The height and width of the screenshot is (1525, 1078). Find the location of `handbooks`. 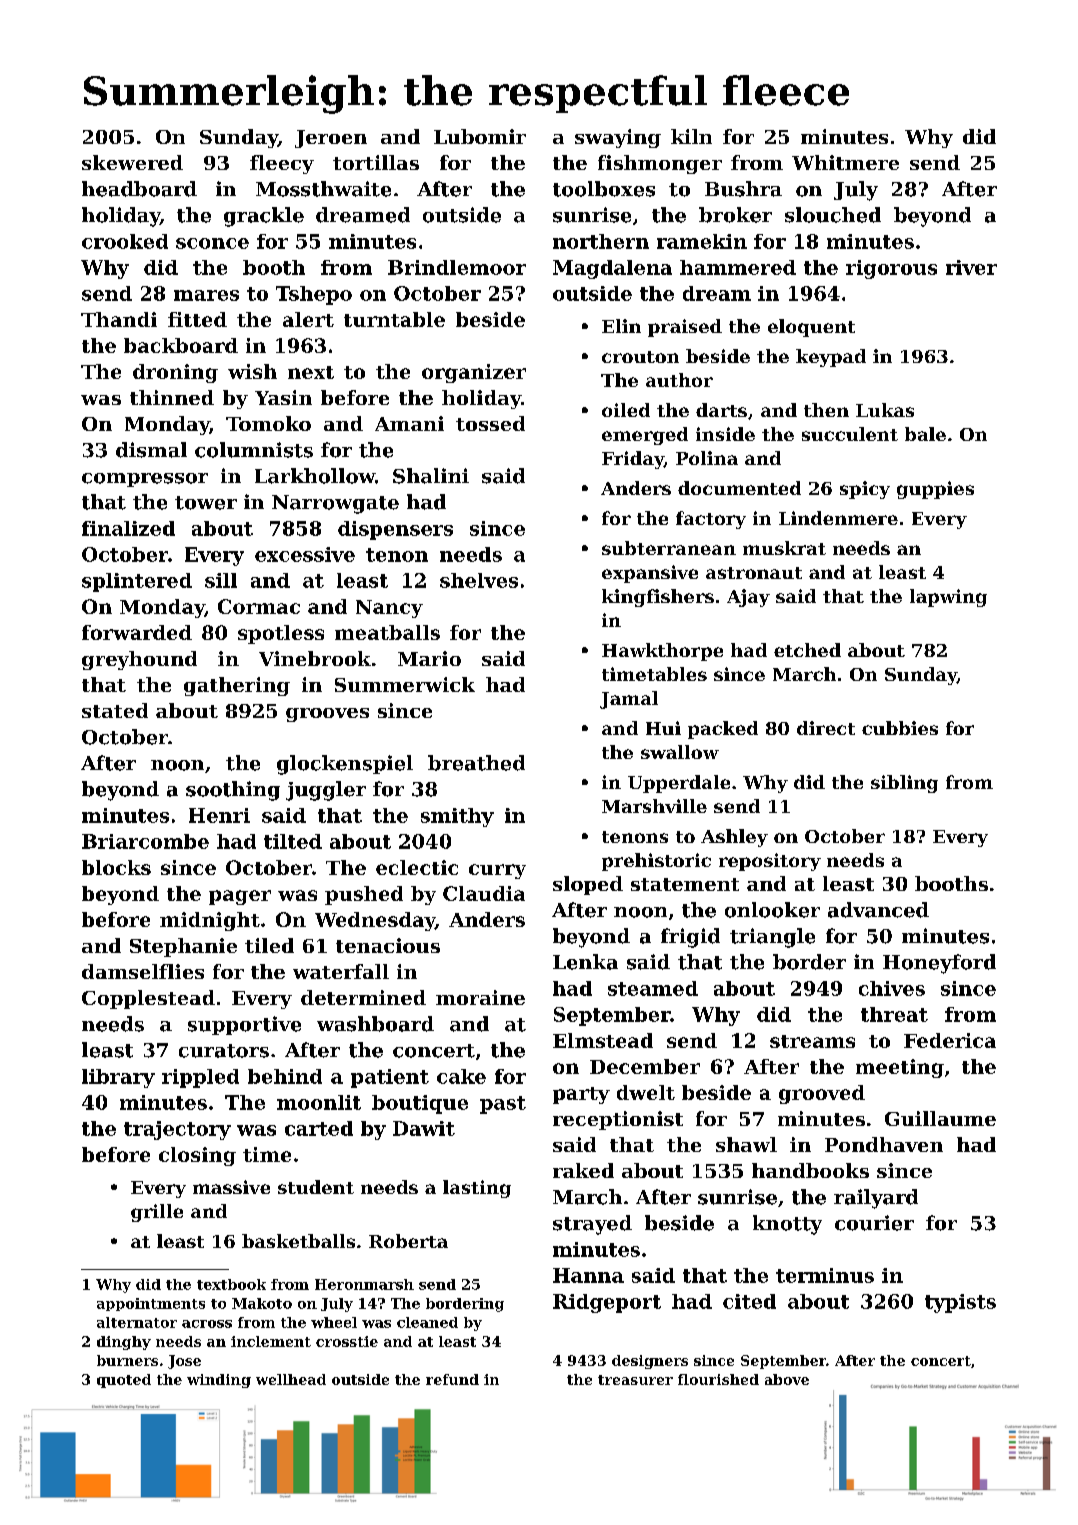

handbooks is located at coordinates (810, 1170).
